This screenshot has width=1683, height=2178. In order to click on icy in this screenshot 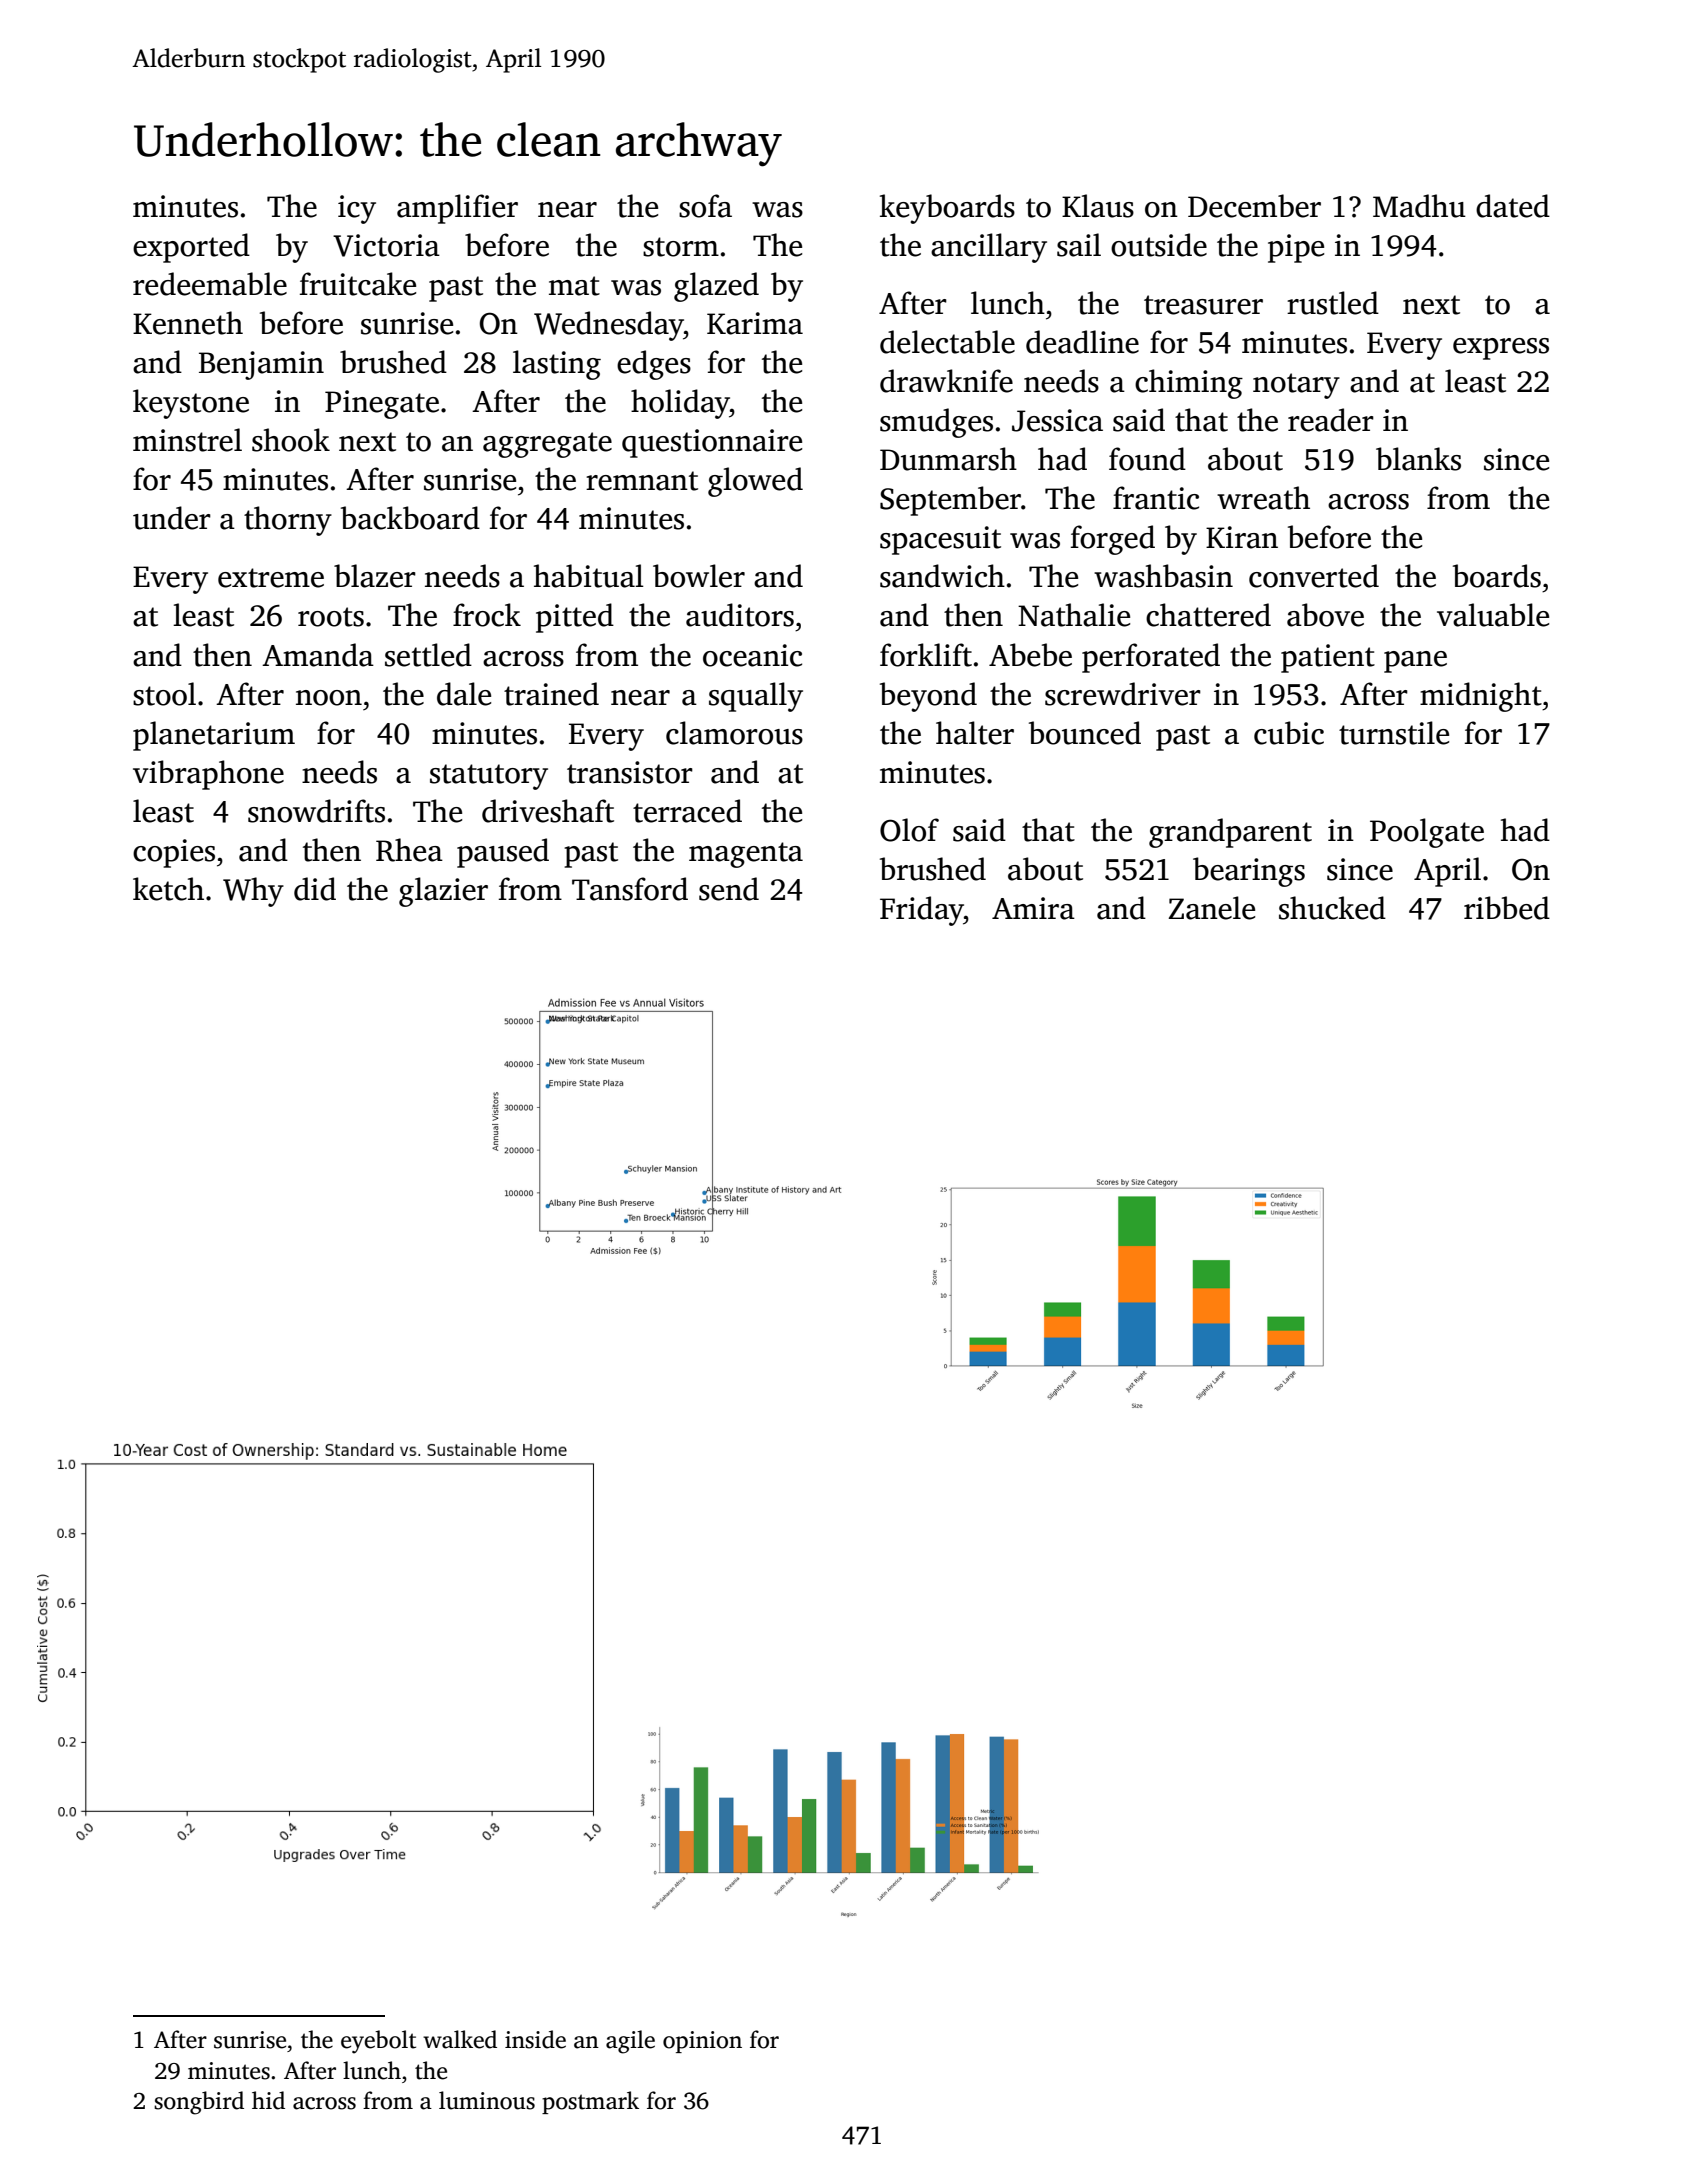, I will do `click(357, 209)`.
